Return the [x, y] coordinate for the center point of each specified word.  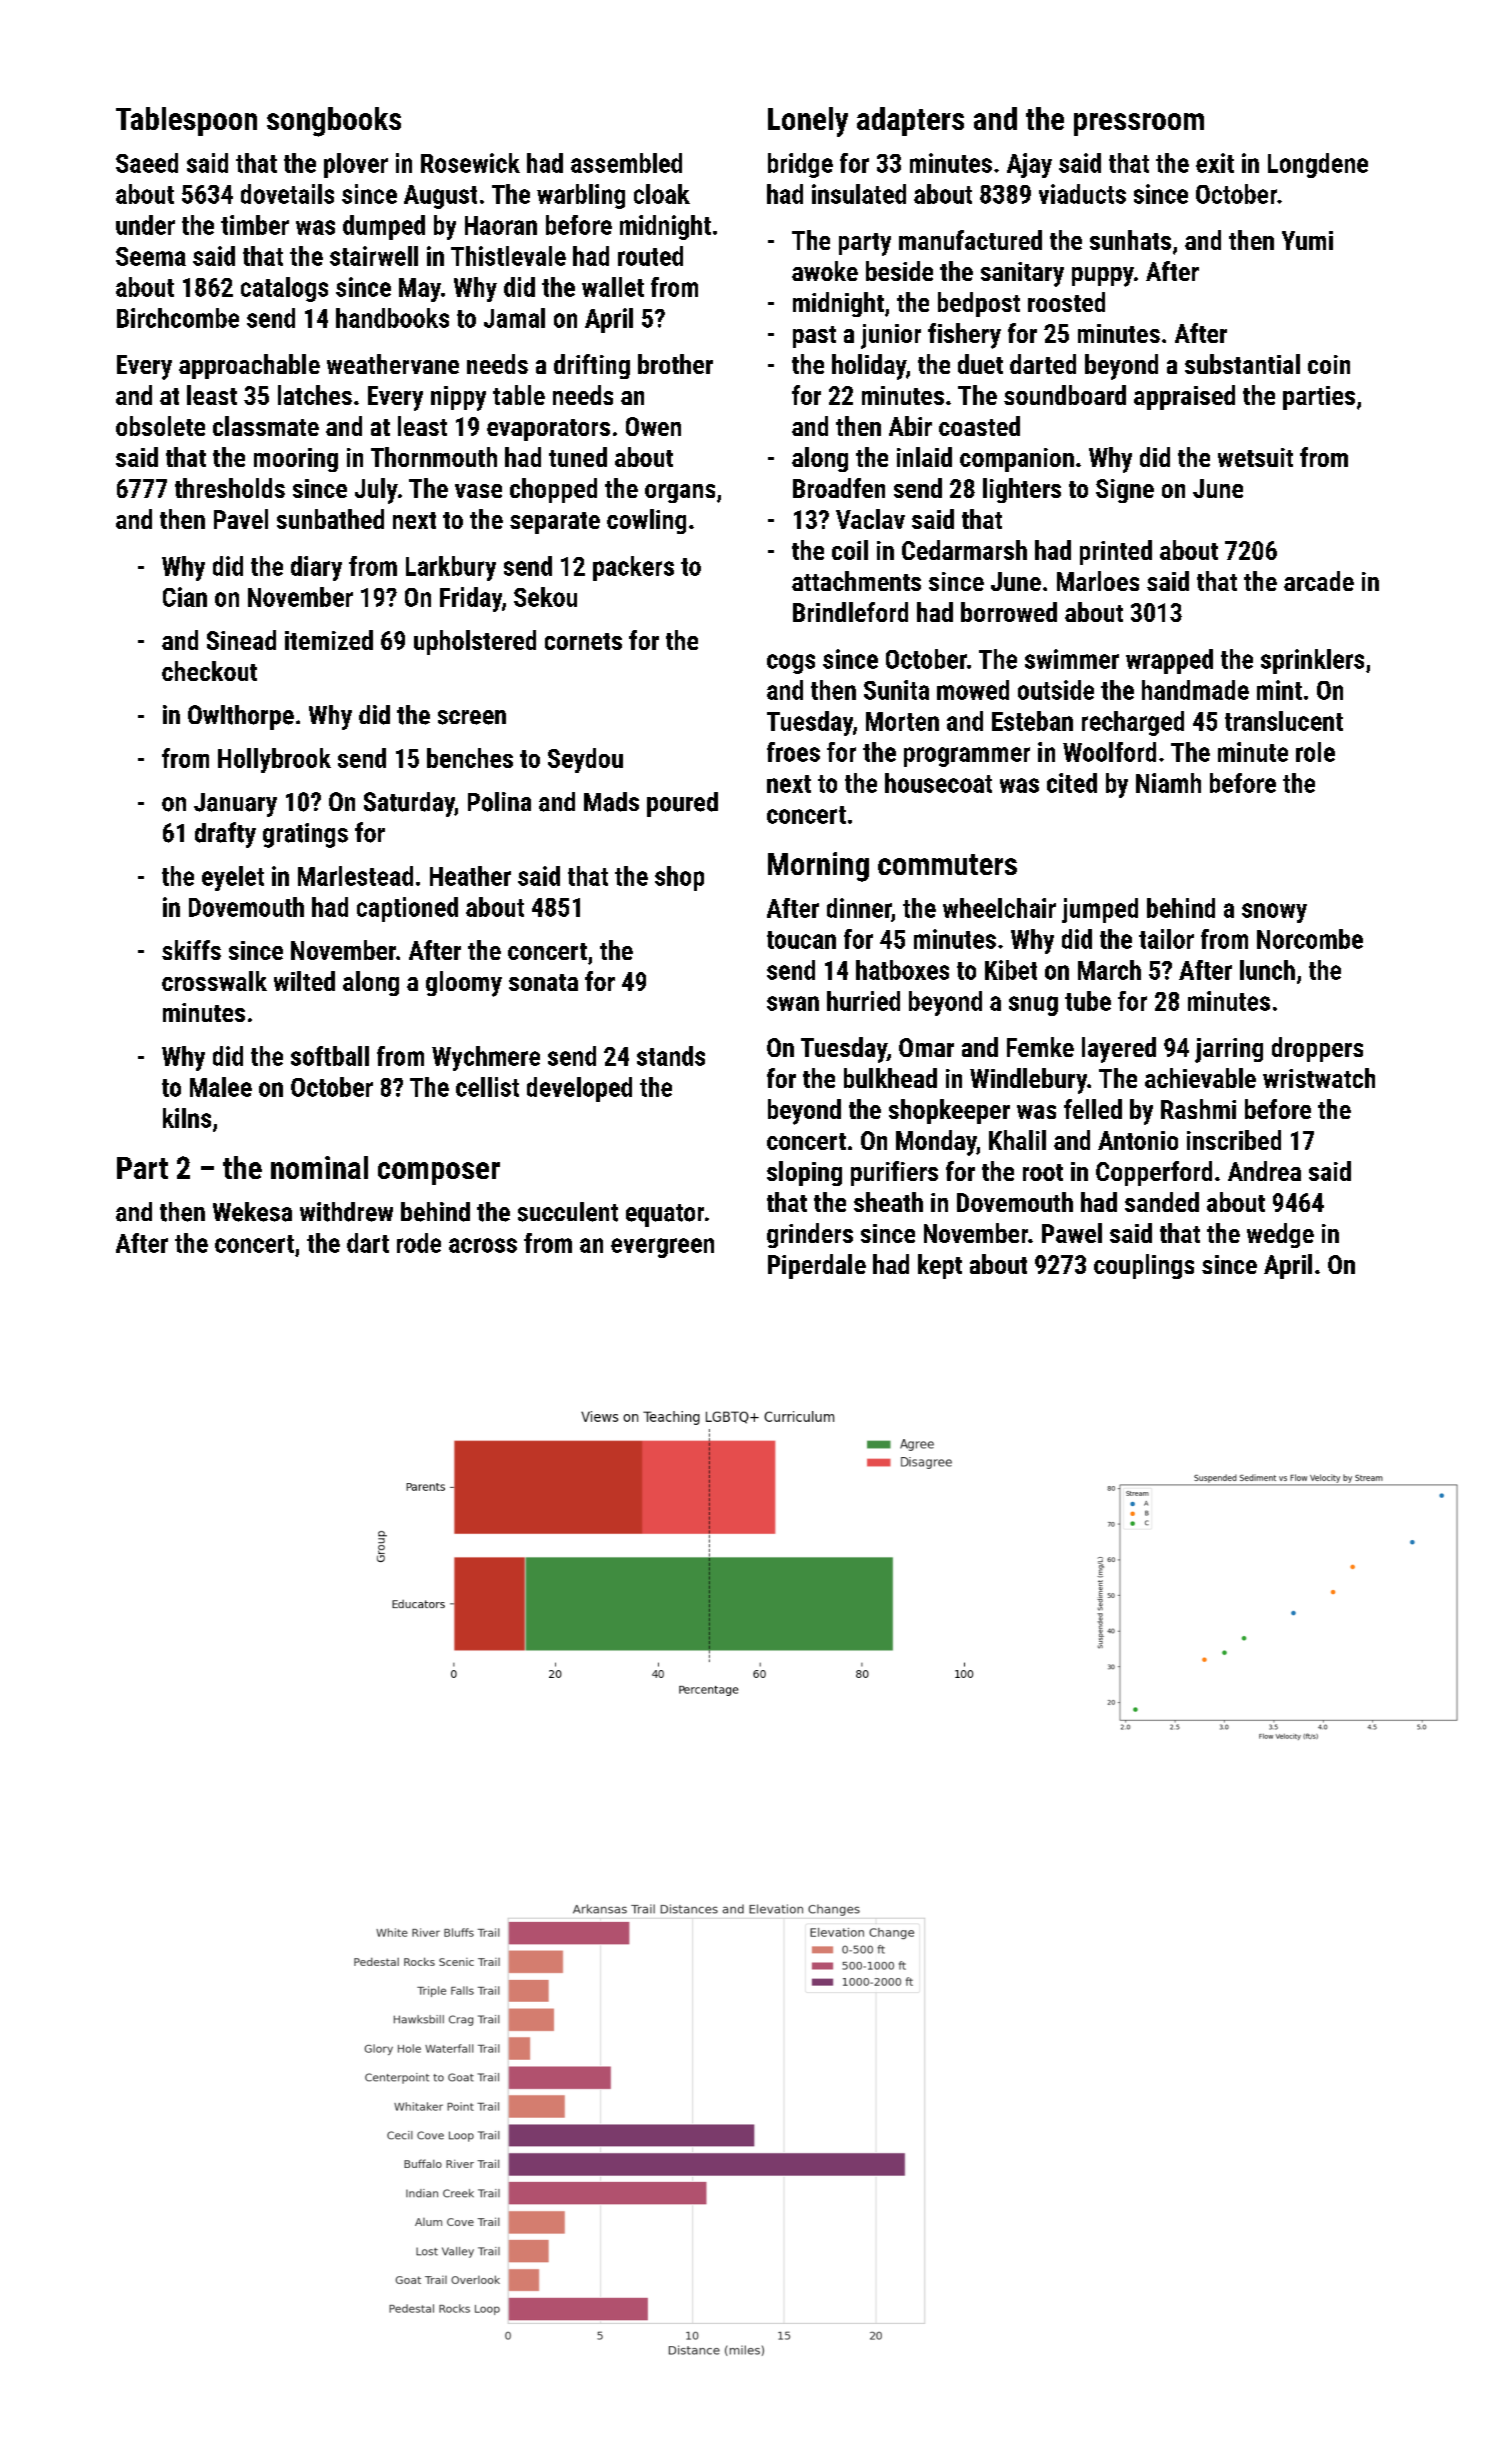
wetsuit [1255, 457]
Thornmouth [434, 457]
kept [940, 1266]
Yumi [1307, 240]
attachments [856, 581]
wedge [1280, 1235]
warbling [581, 196]
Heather [470, 876]
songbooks [334, 122]
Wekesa [252, 1212]
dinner [859, 908]
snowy [1274, 913]
